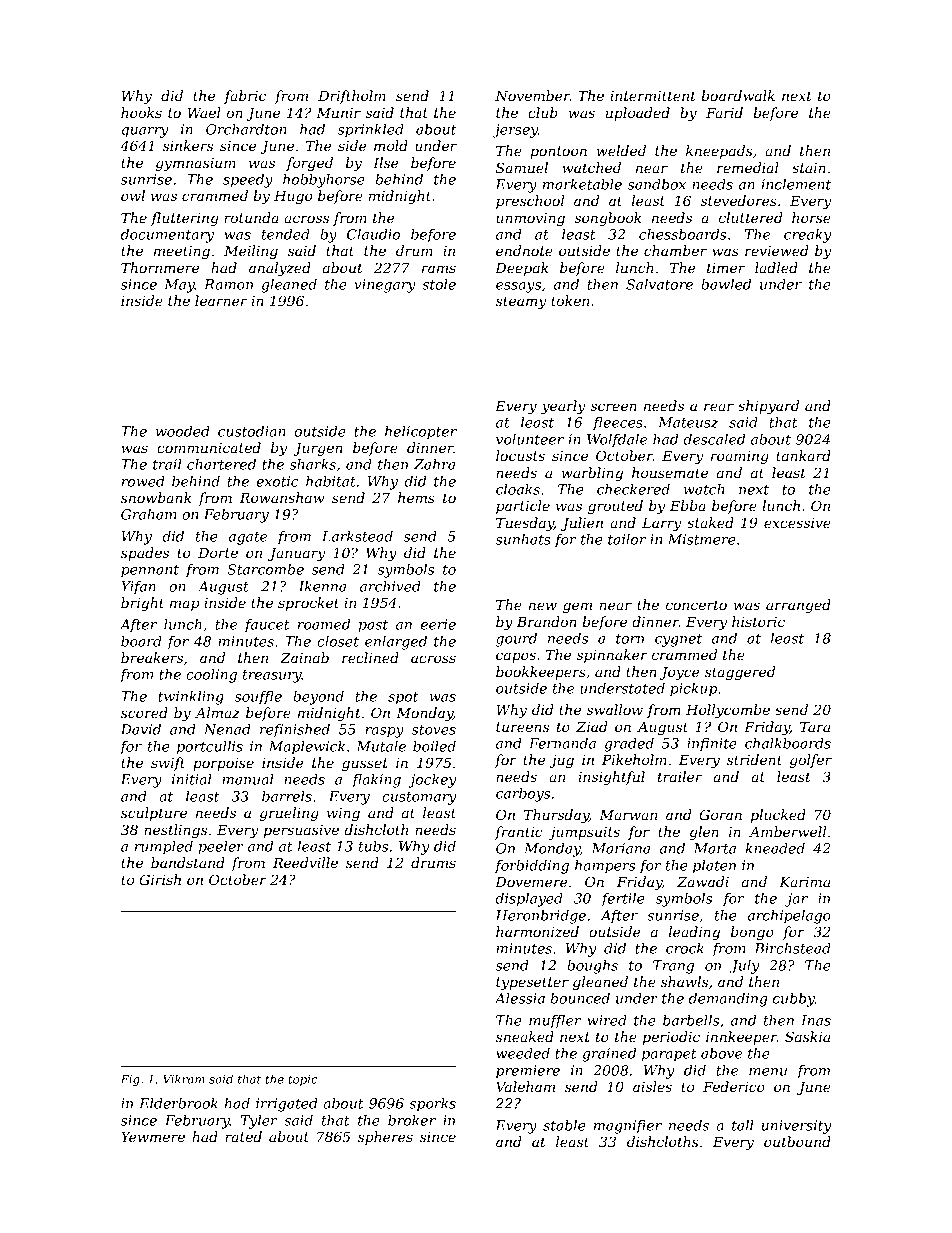 The width and height of the screenshot is (952, 1233). I want to click on outbound, so click(797, 1141).
